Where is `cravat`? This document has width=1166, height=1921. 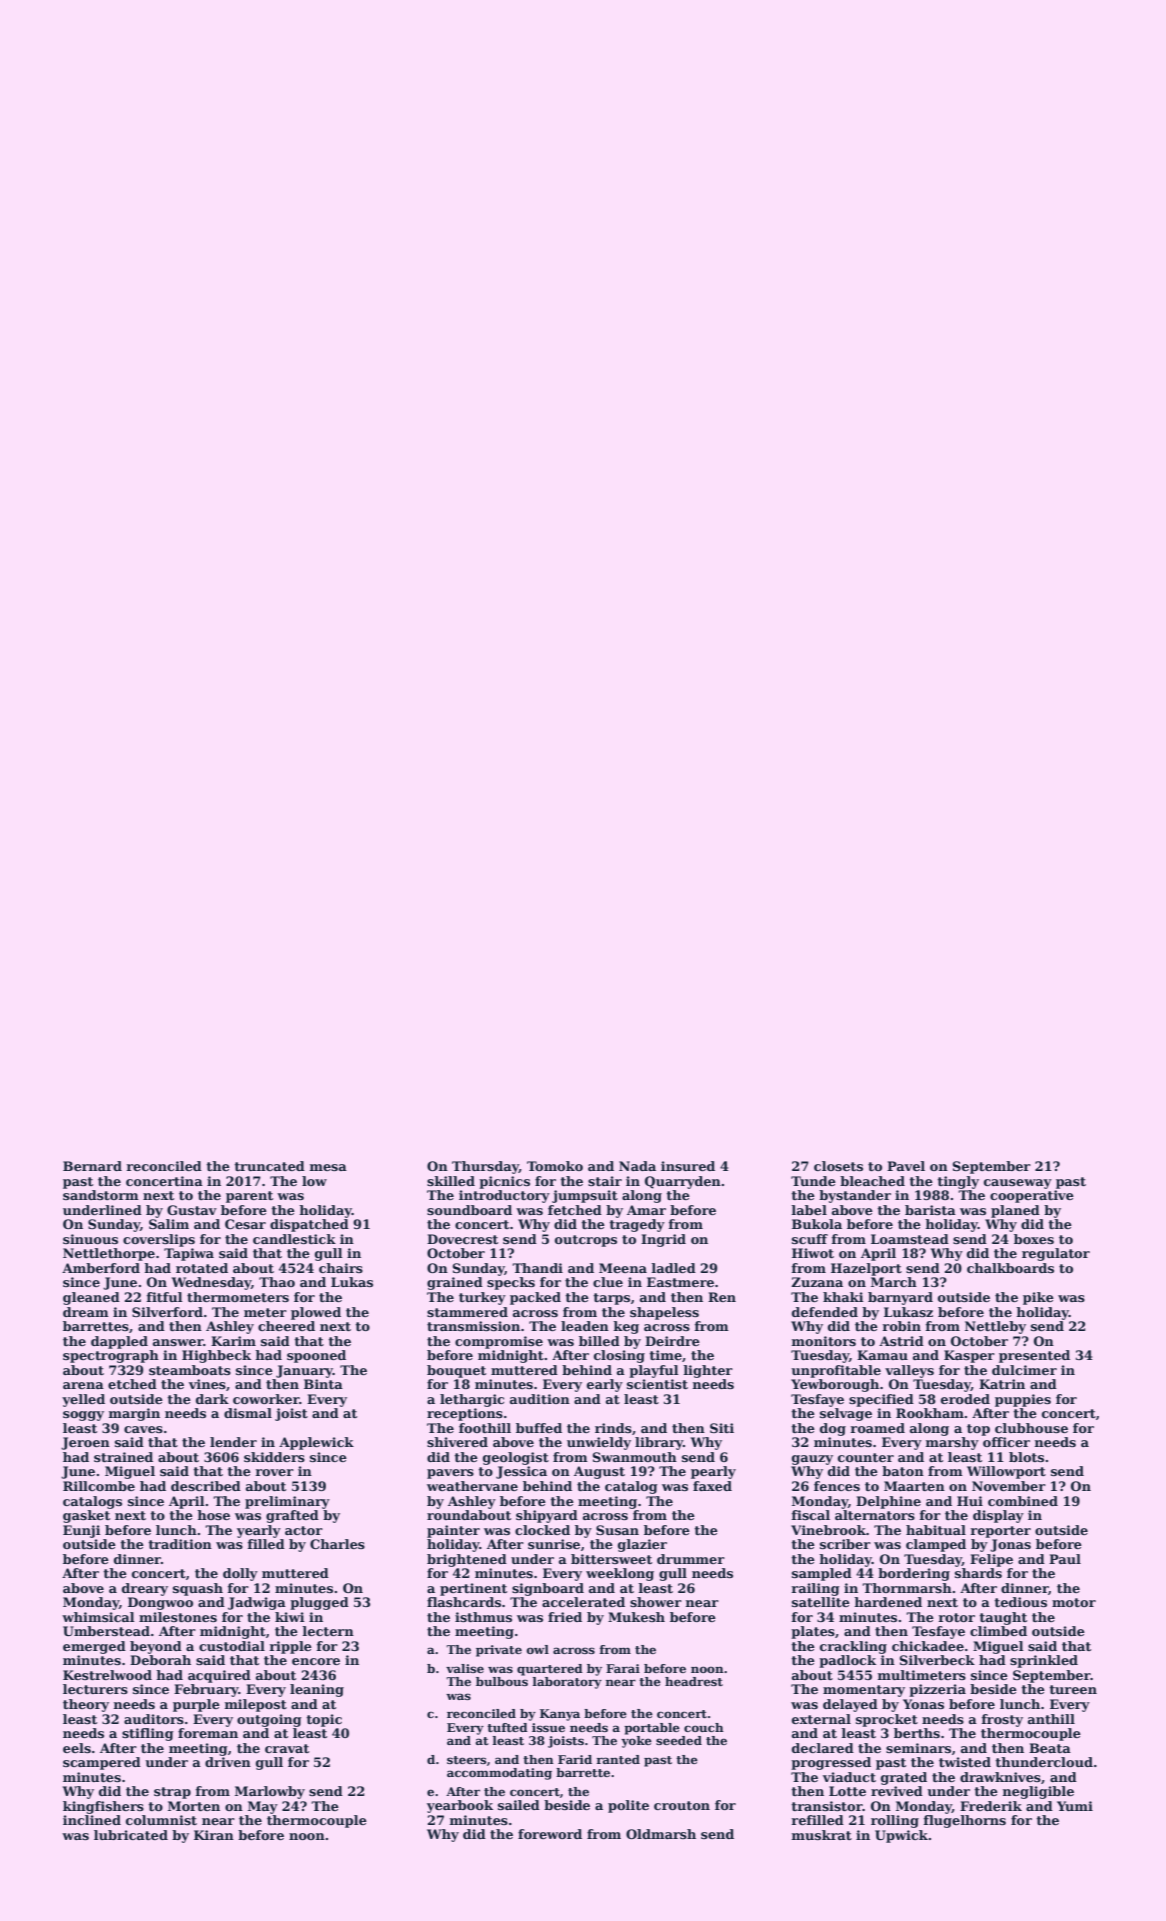 cravat is located at coordinates (287, 1748).
